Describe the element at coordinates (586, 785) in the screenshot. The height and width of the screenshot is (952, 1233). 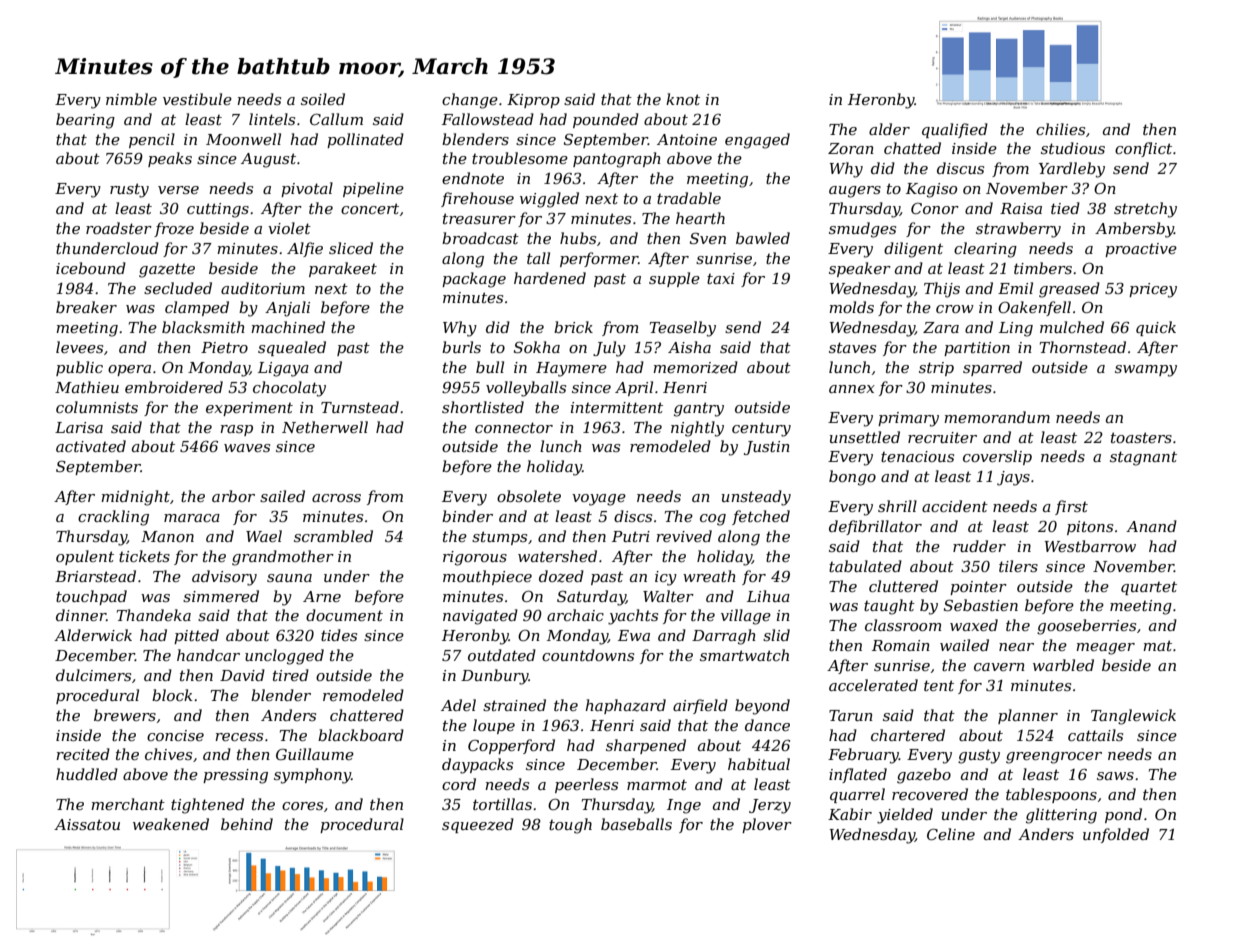
I see `peerless` at that location.
